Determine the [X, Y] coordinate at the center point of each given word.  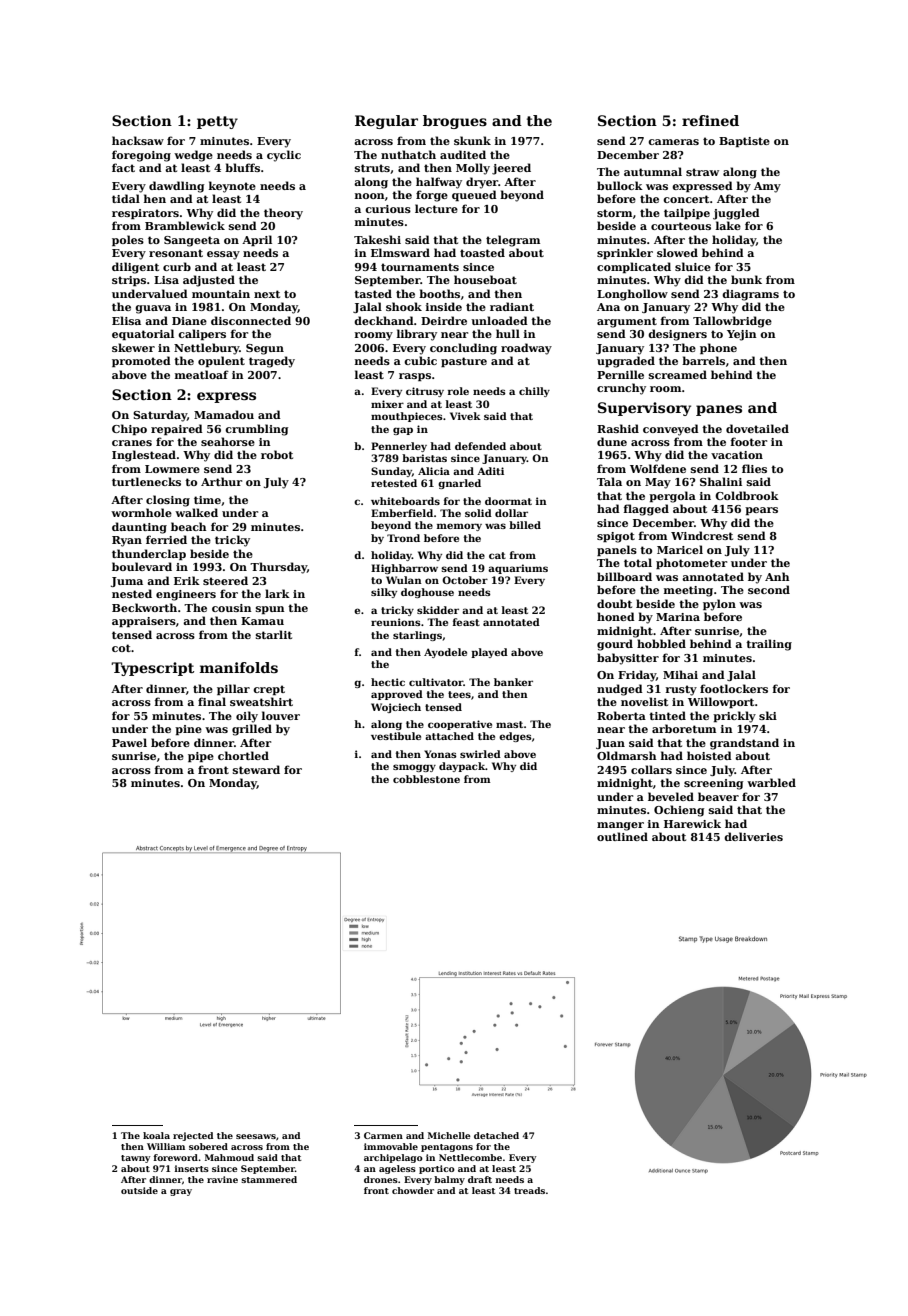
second [769, 589]
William [166, 1146]
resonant [176, 253]
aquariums [518, 569]
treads [529, 1190]
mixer [387, 404]
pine [188, 730]
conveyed [671, 430]
